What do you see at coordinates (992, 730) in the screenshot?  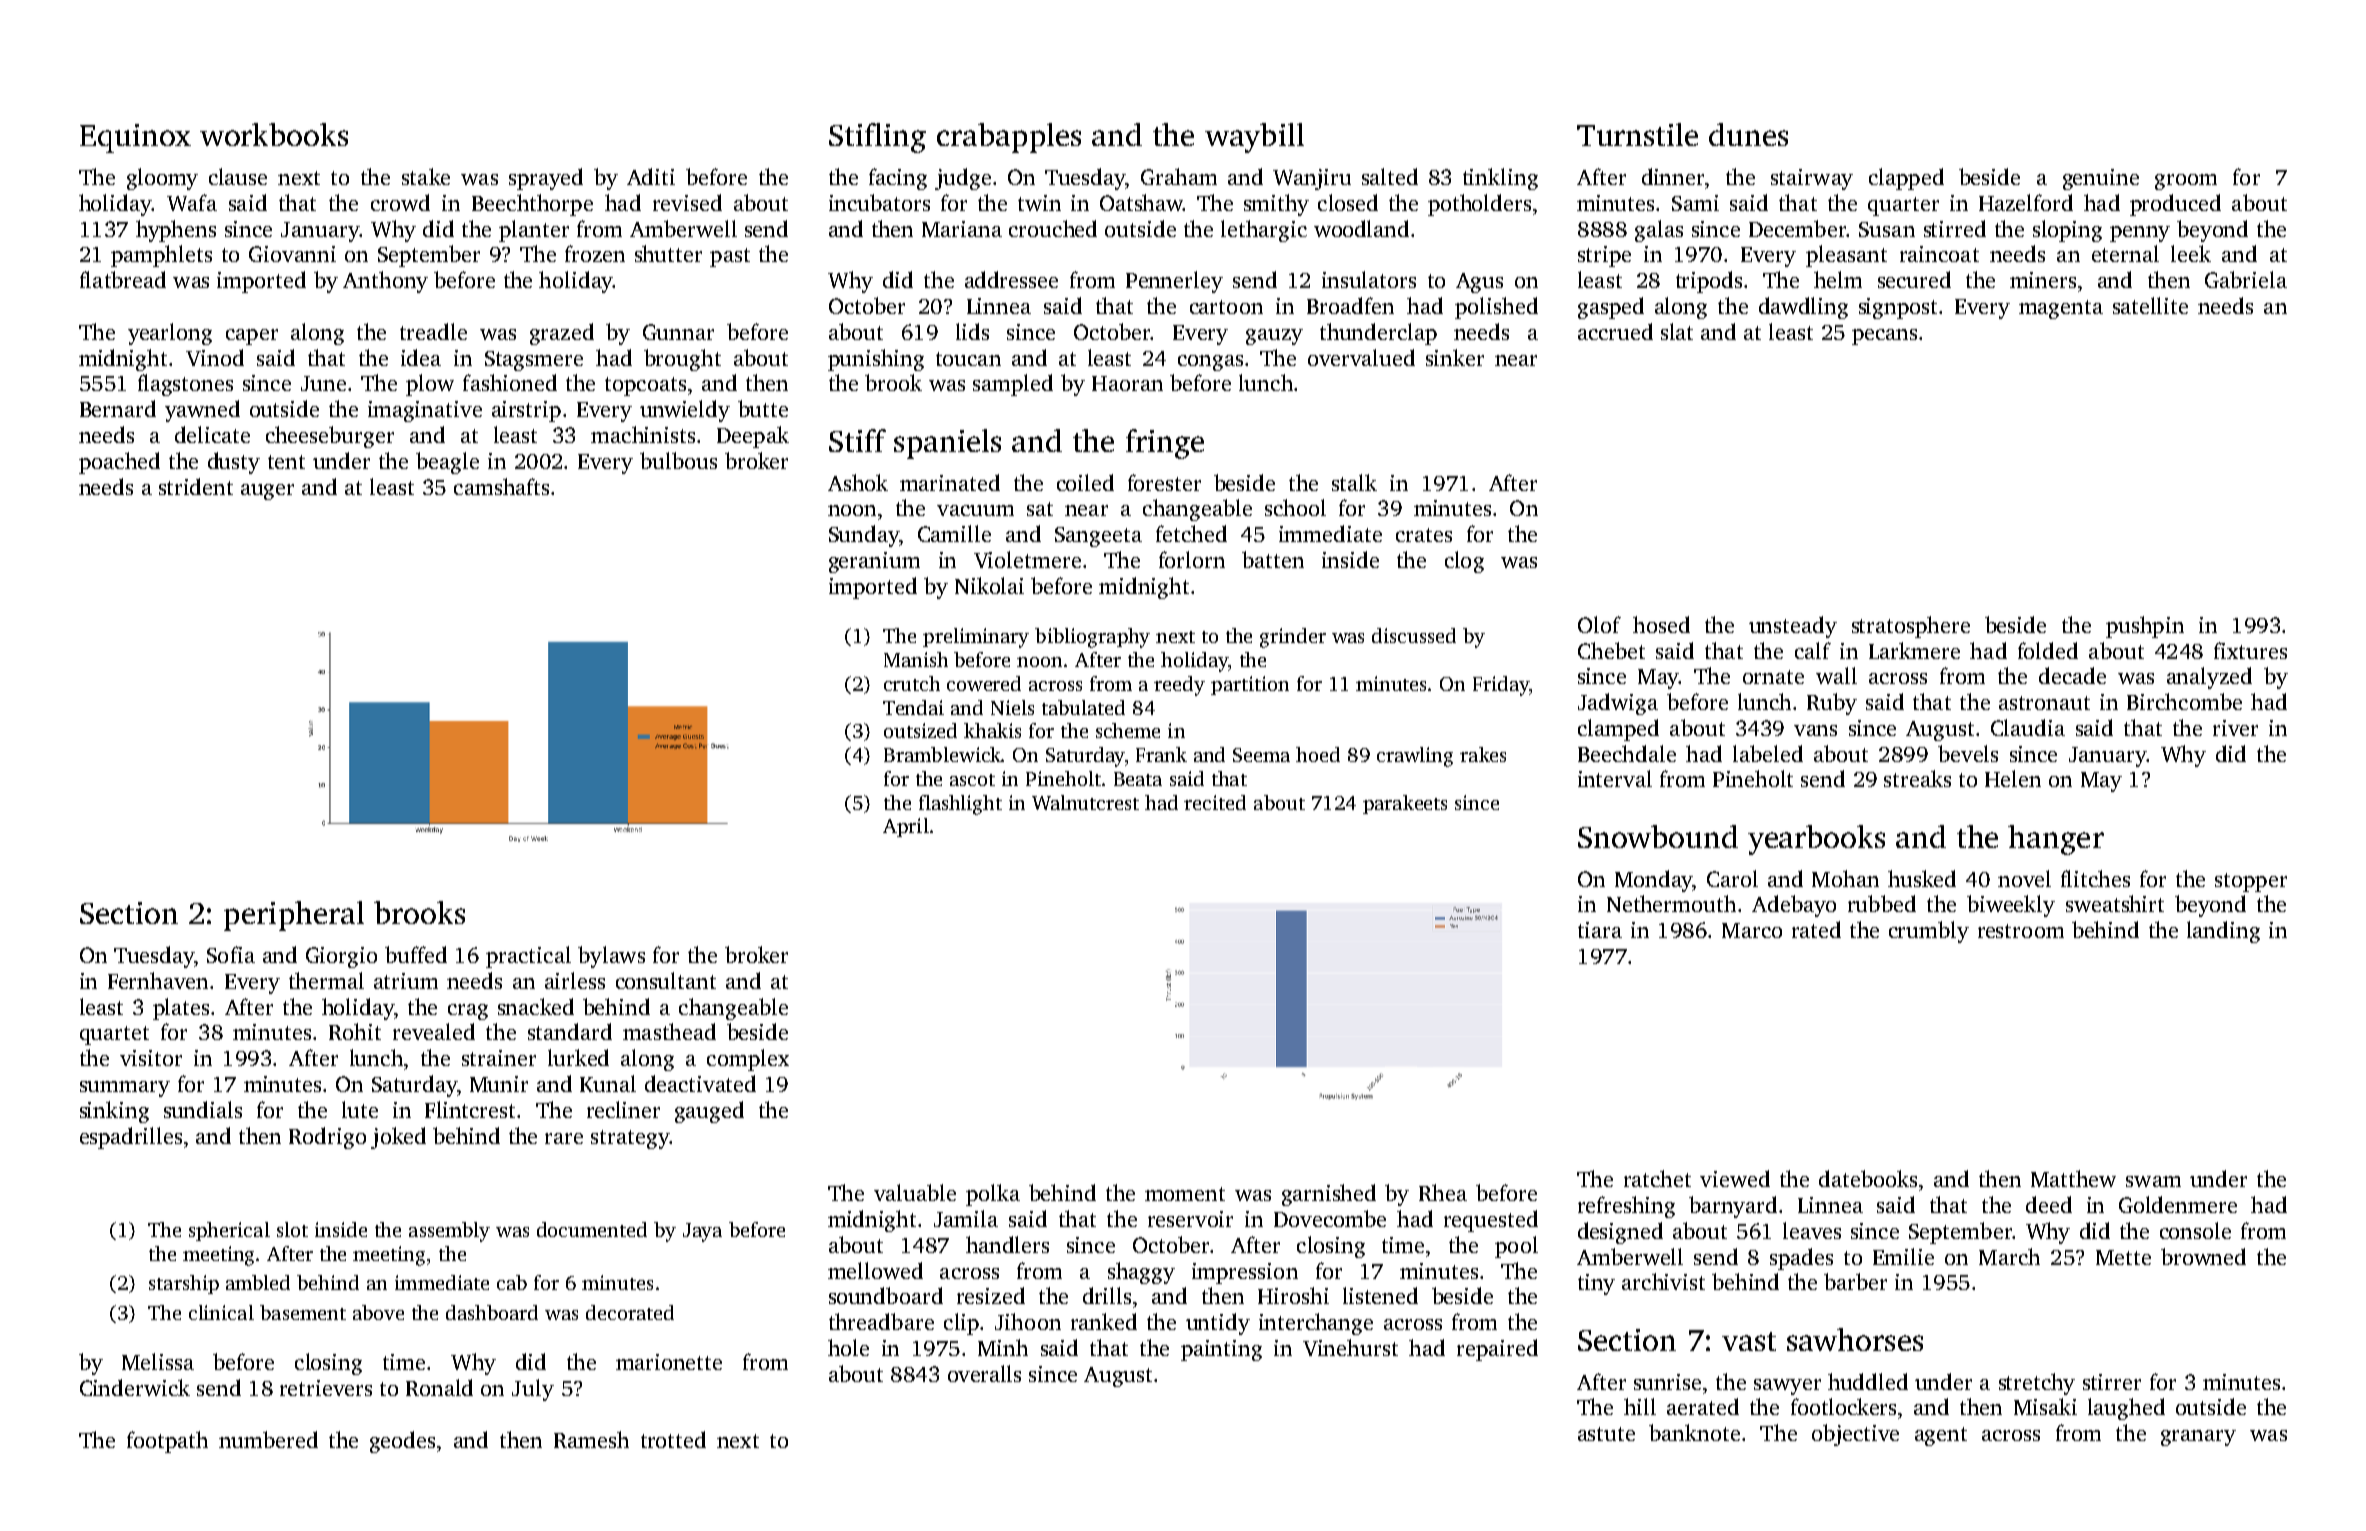 I see `khakis` at bounding box center [992, 730].
